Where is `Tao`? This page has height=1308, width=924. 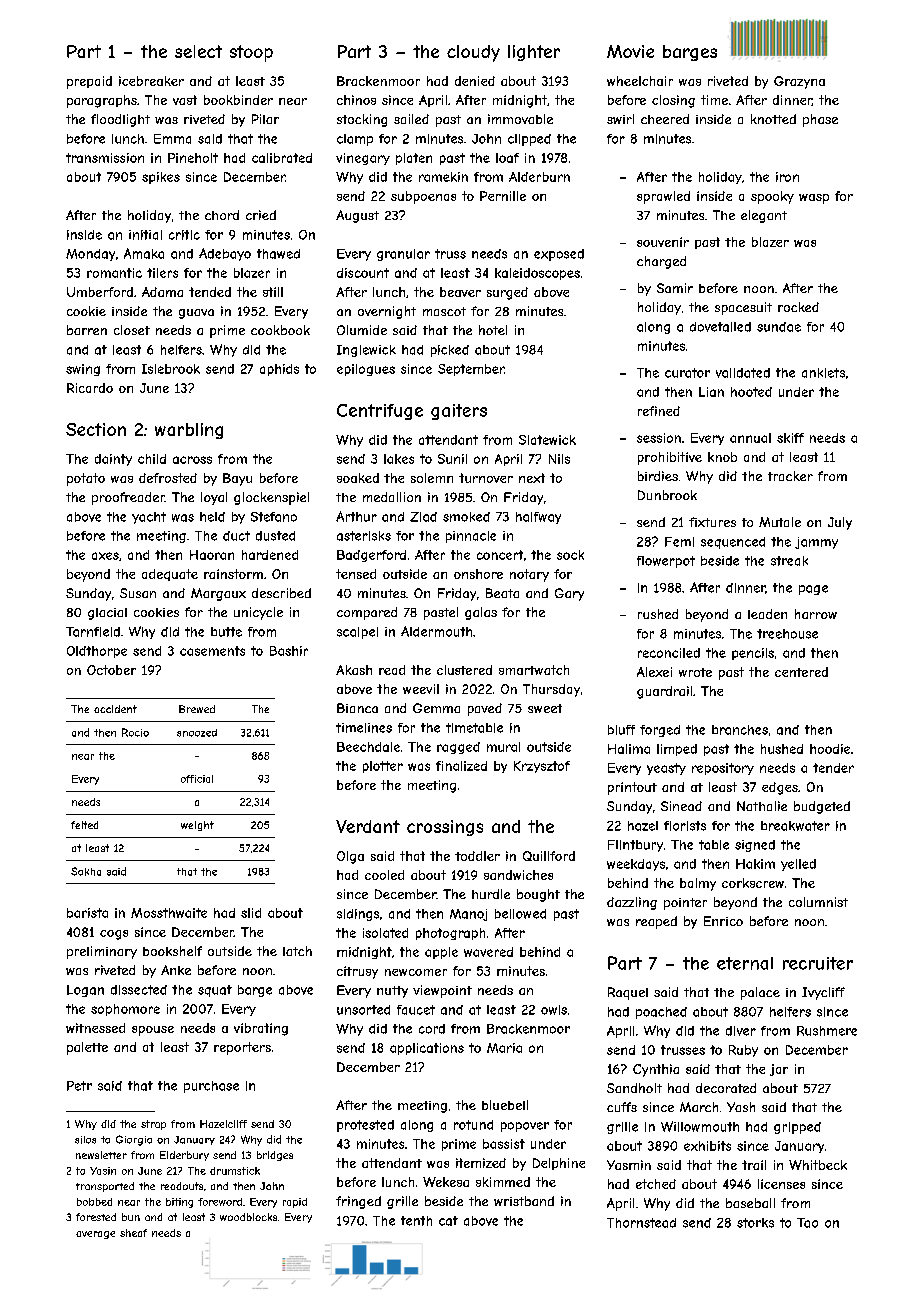 Tao is located at coordinates (807, 1223).
